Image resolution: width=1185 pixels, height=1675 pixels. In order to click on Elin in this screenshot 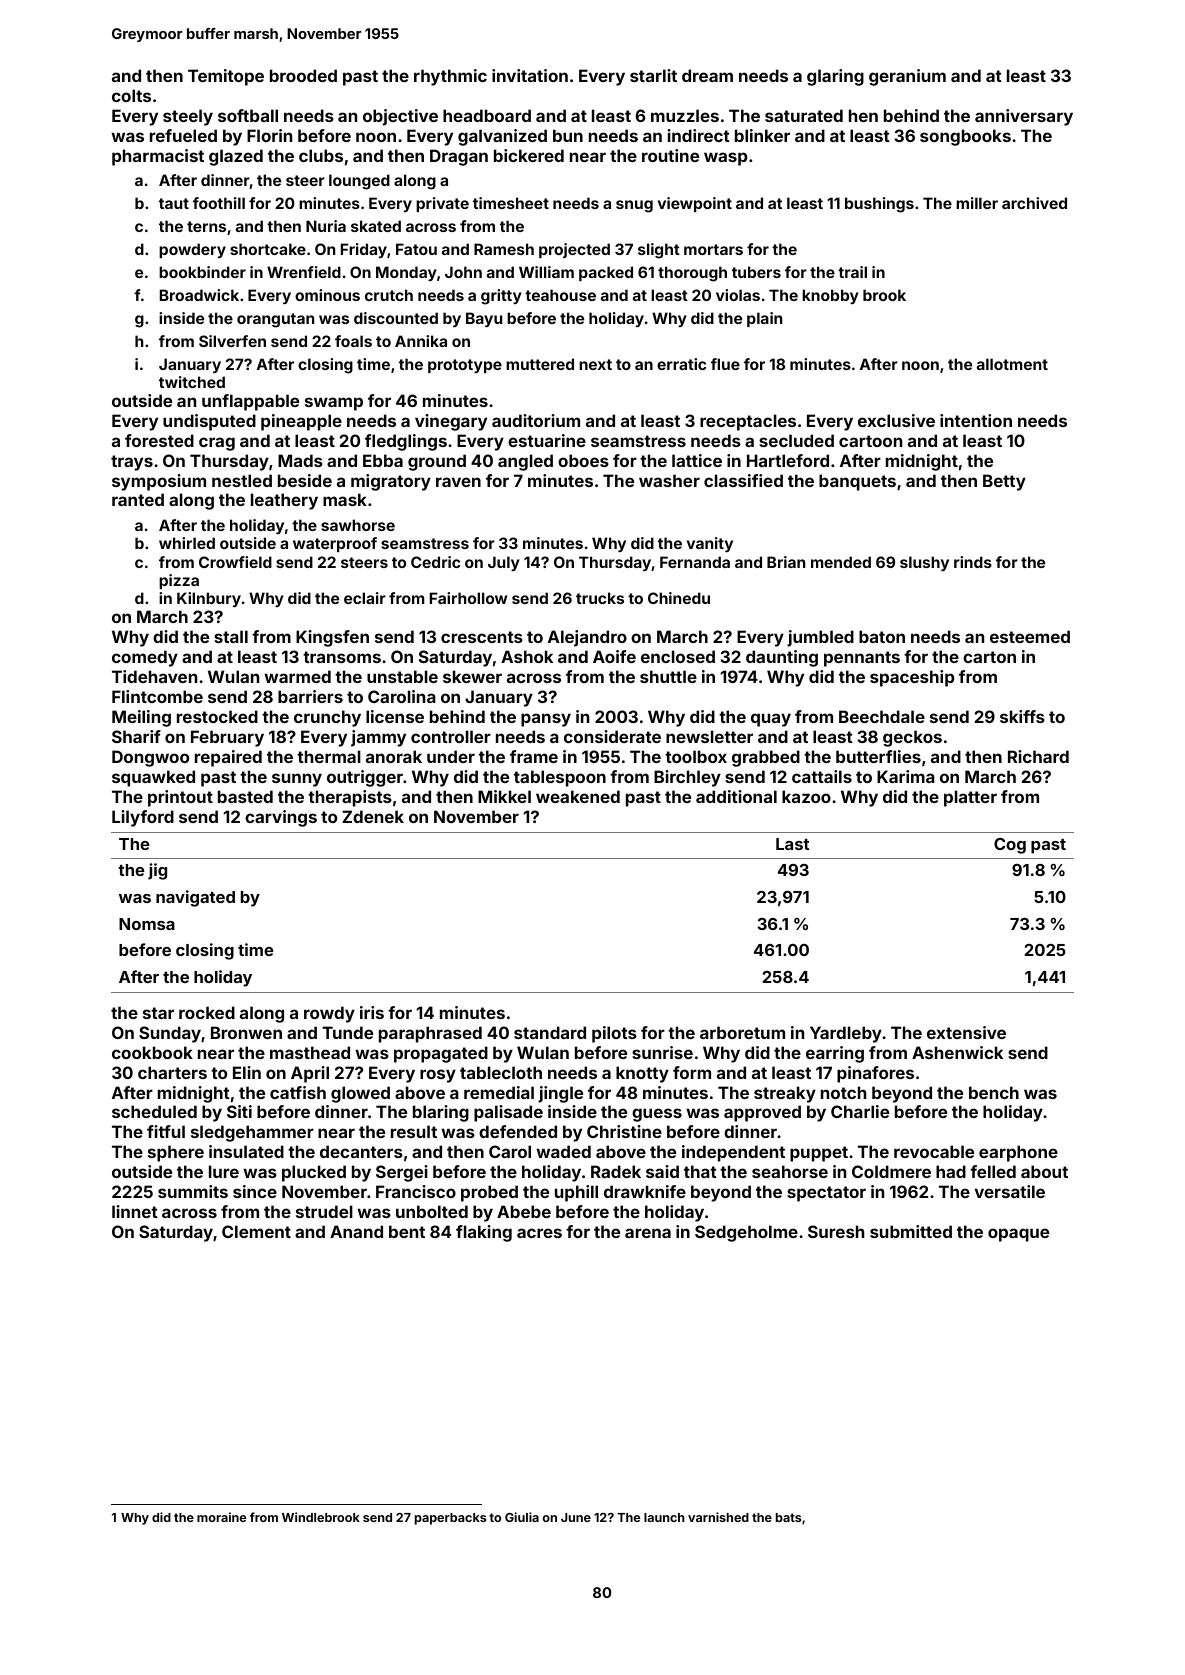, I will do `click(247, 1072)`.
